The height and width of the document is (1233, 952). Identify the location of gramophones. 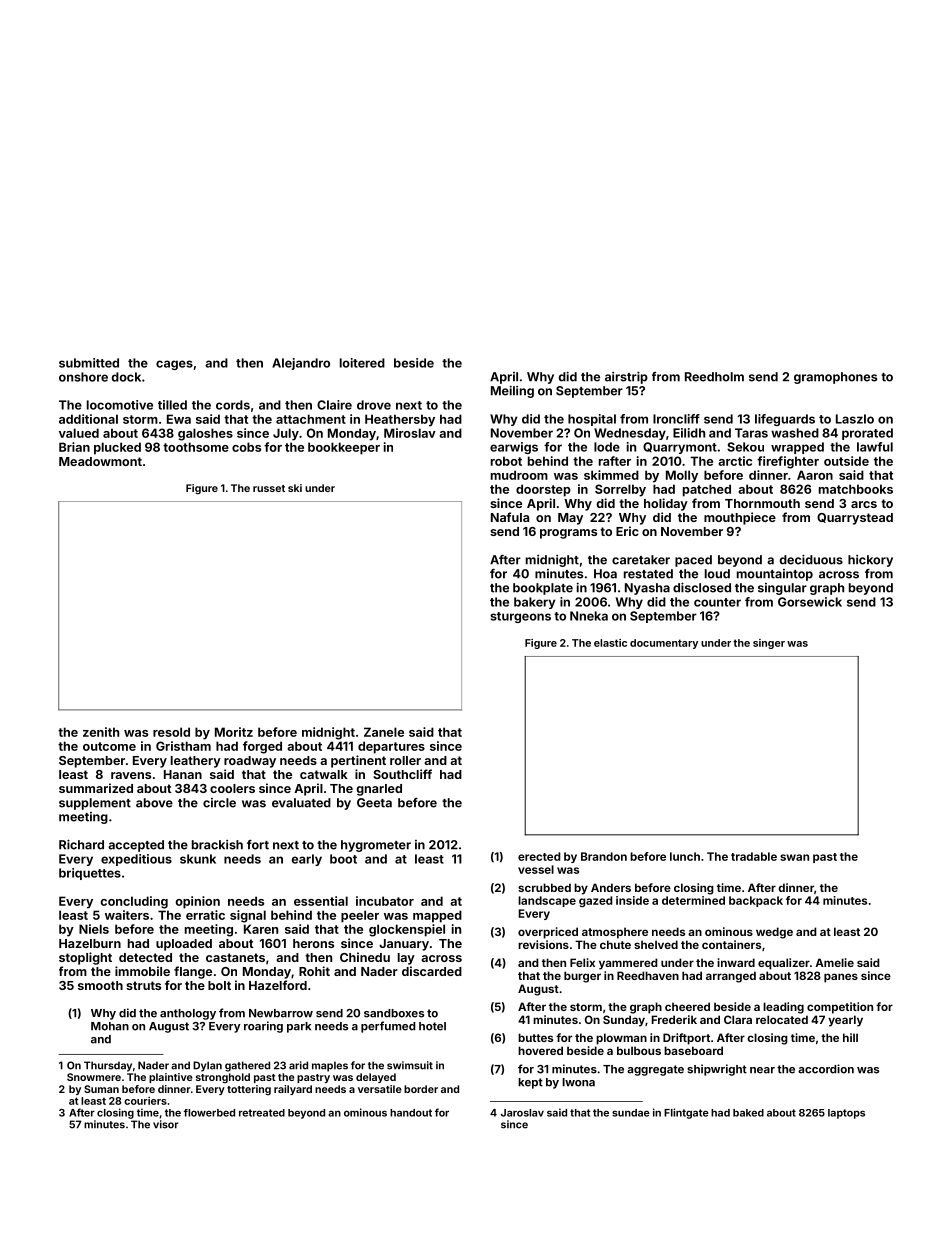
(835, 378).
